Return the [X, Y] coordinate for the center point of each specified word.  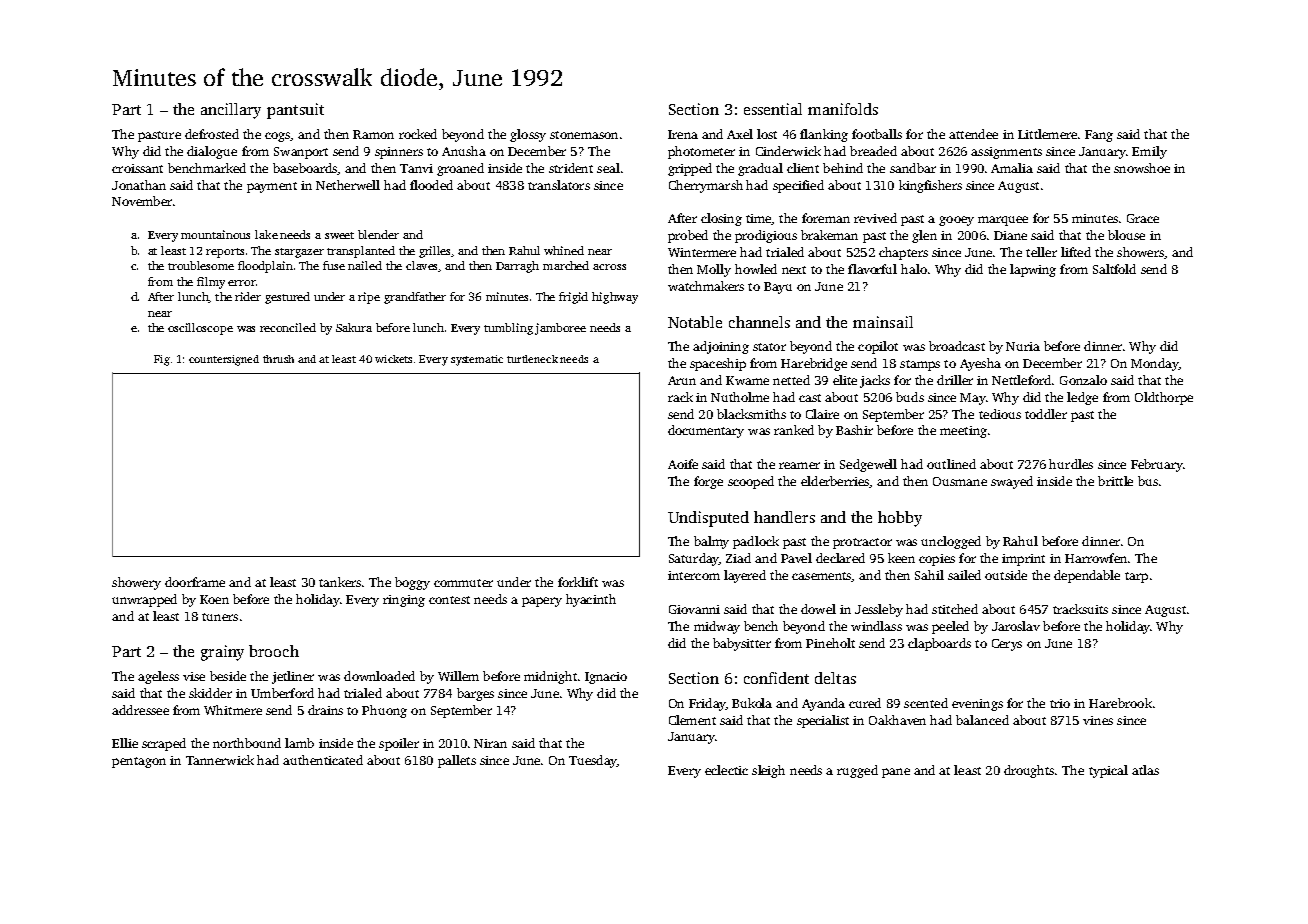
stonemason [584, 135]
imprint [1023, 560]
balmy [711, 542]
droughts [1029, 771]
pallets [457, 761]
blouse [1126, 235]
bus [1148, 481]
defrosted [212, 134]
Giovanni [694, 609]
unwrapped [144, 600]
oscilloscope [200, 329]
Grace [1143, 218]
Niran [490, 743]
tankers [340, 582]
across [609, 267]
